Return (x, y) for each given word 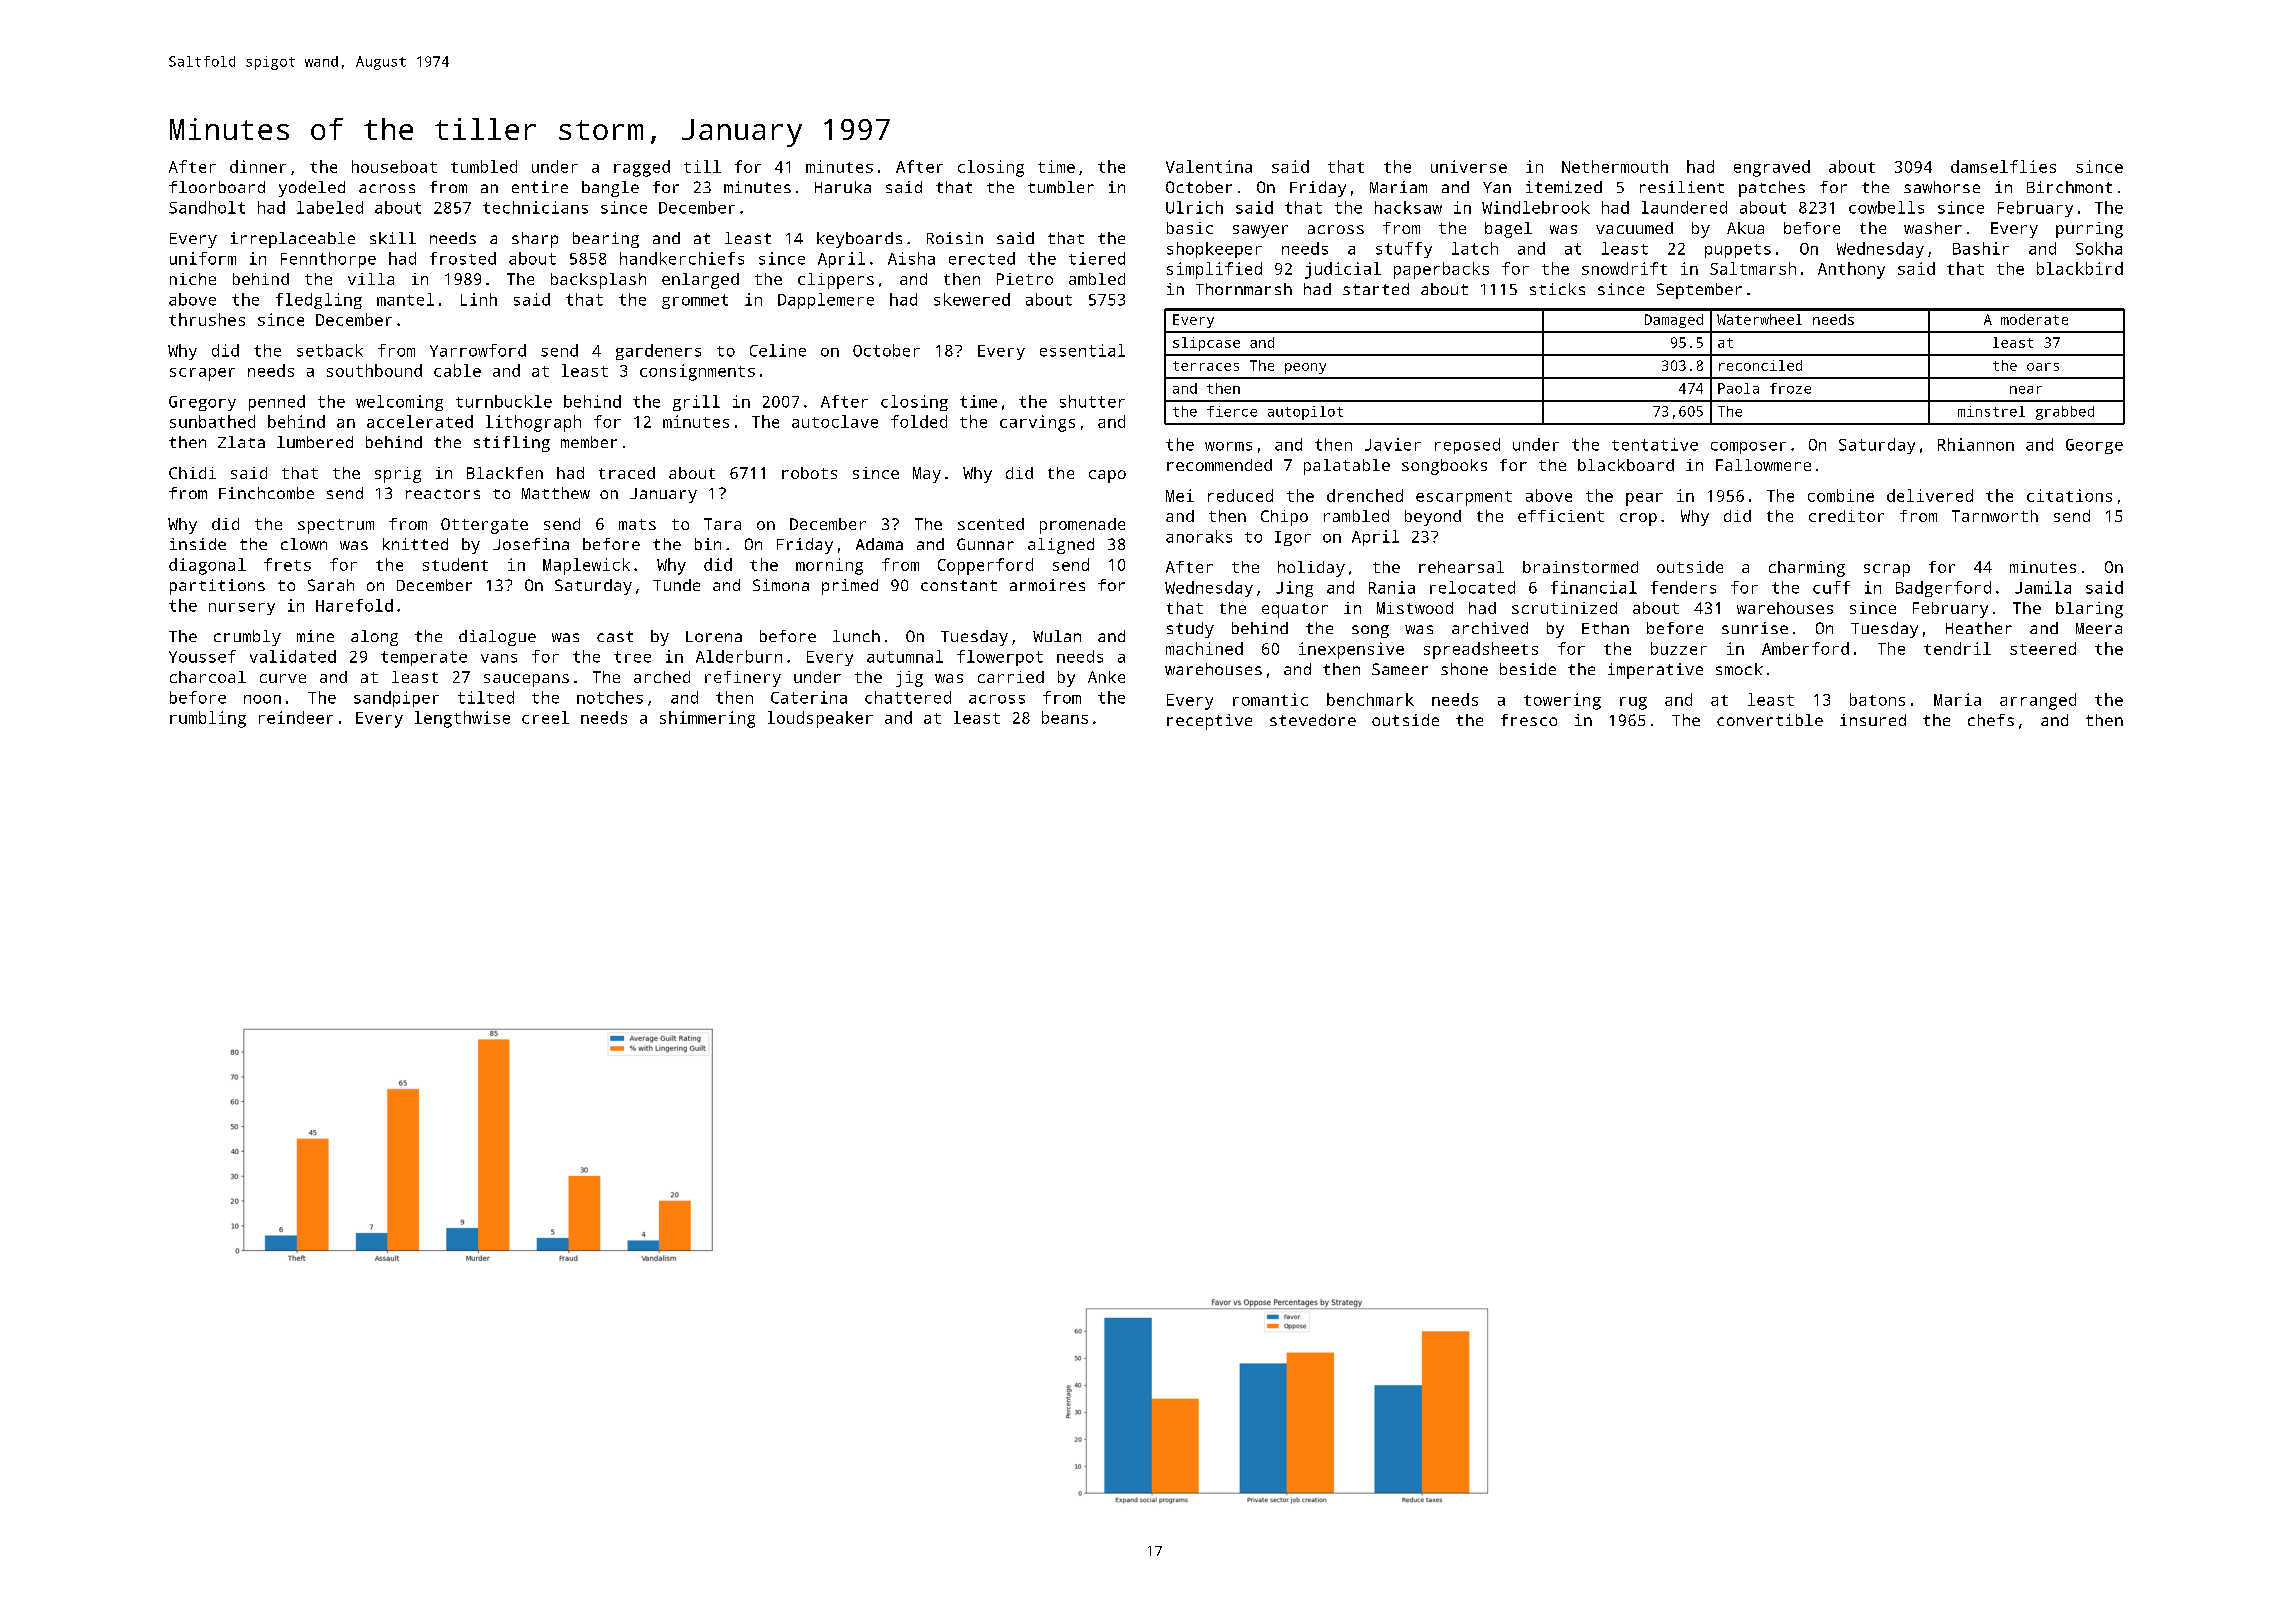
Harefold (354, 605)
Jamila (2043, 587)
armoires (1047, 585)
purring (2089, 230)
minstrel (1991, 411)
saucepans (526, 680)
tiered (1097, 258)
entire (540, 187)
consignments (697, 372)
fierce (1232, 411)
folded (919, 421)
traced (627, 473)
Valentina (1209, 166)
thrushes (207, 319)
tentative (1655, 444)
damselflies (2003, 166)
